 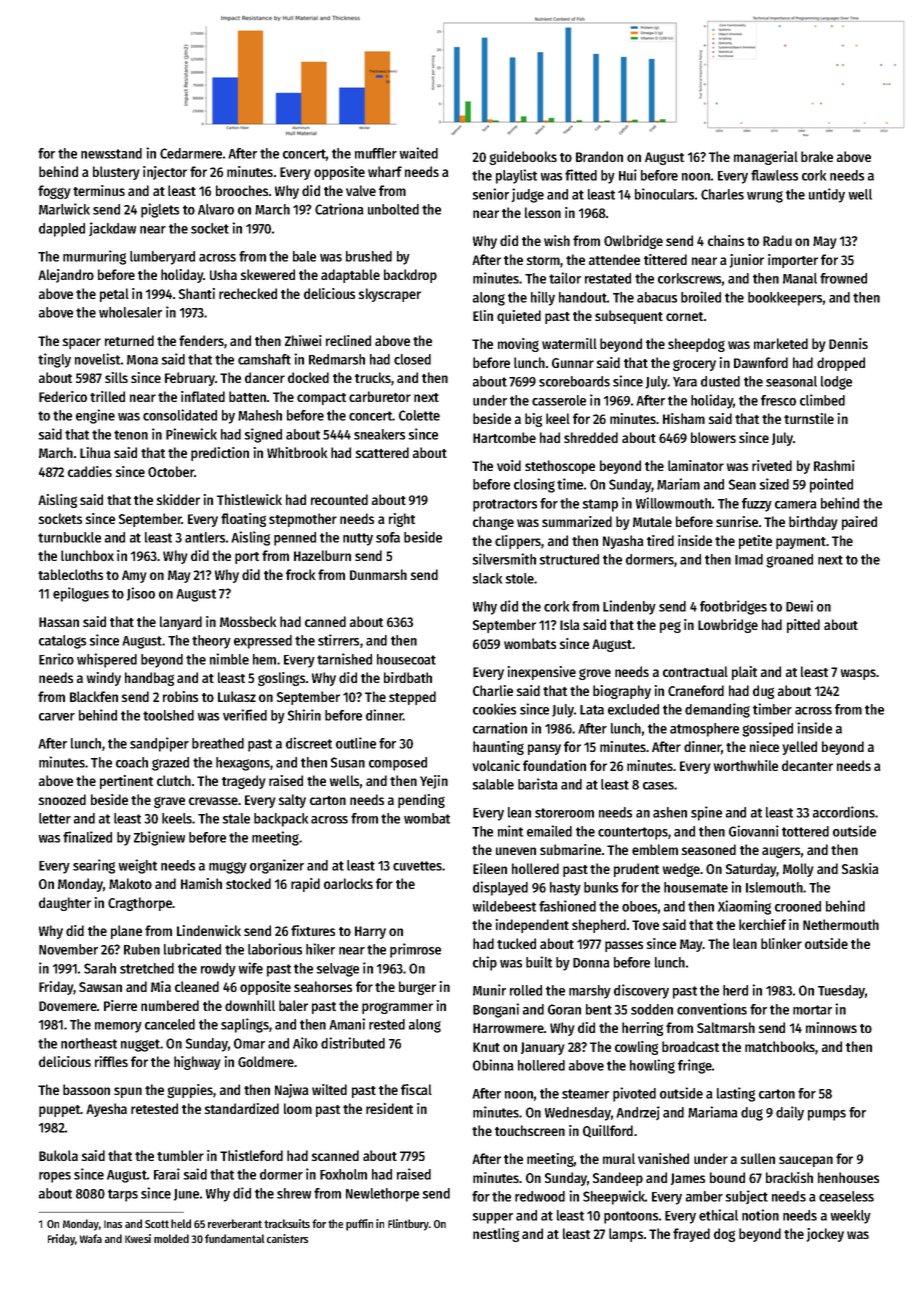 I want to click on Alvaro, so click(x=216, y=209).
